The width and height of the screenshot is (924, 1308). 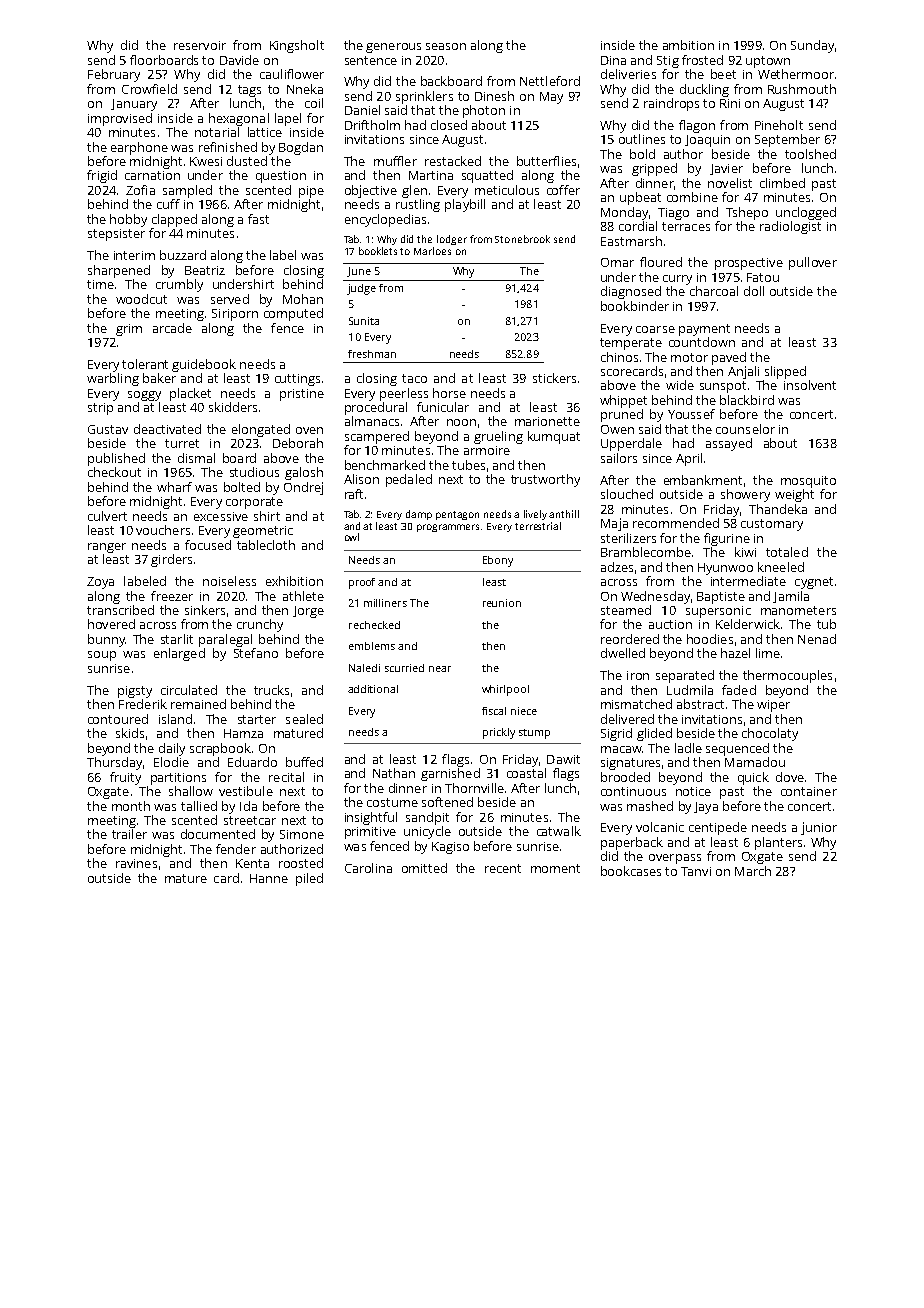 What do you see at coordinates (246, 791) in the screenshot?
I see `vestibule` at bounding box center [246, 791].
